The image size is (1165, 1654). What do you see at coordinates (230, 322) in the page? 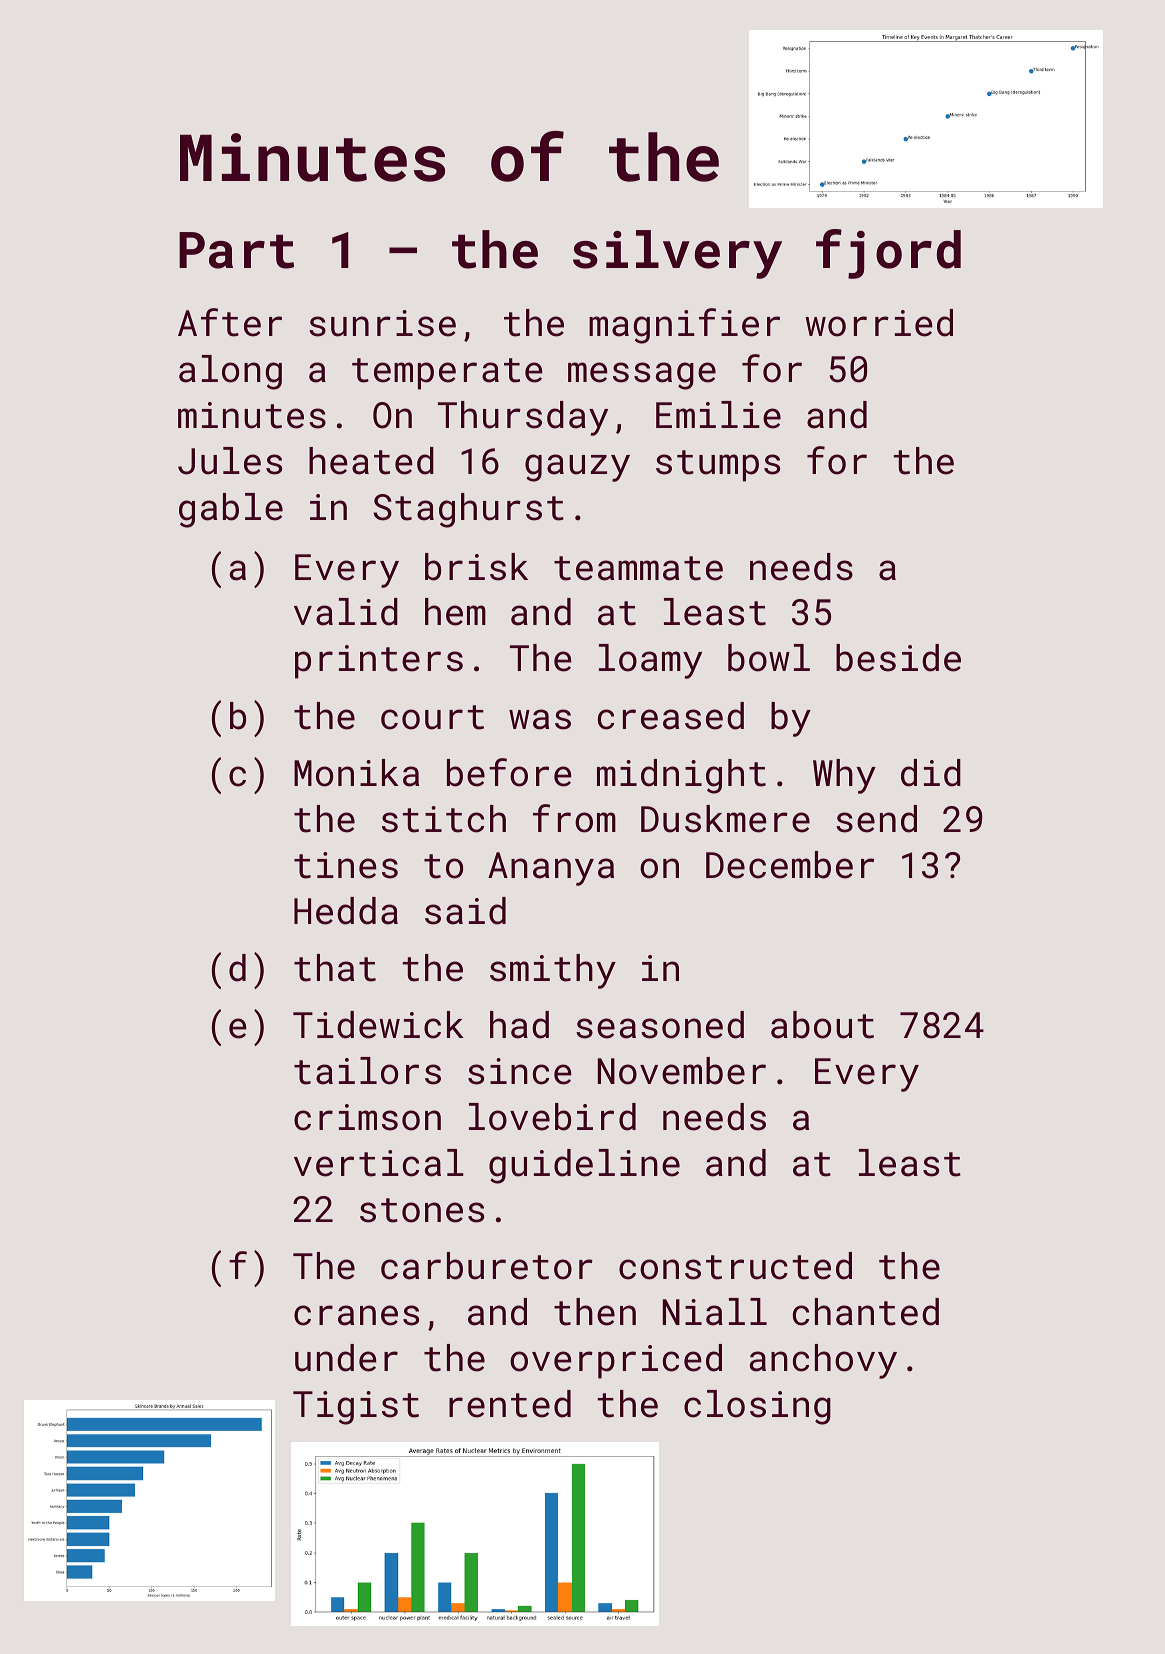
I see `After` at bounding box center [230, 322].
